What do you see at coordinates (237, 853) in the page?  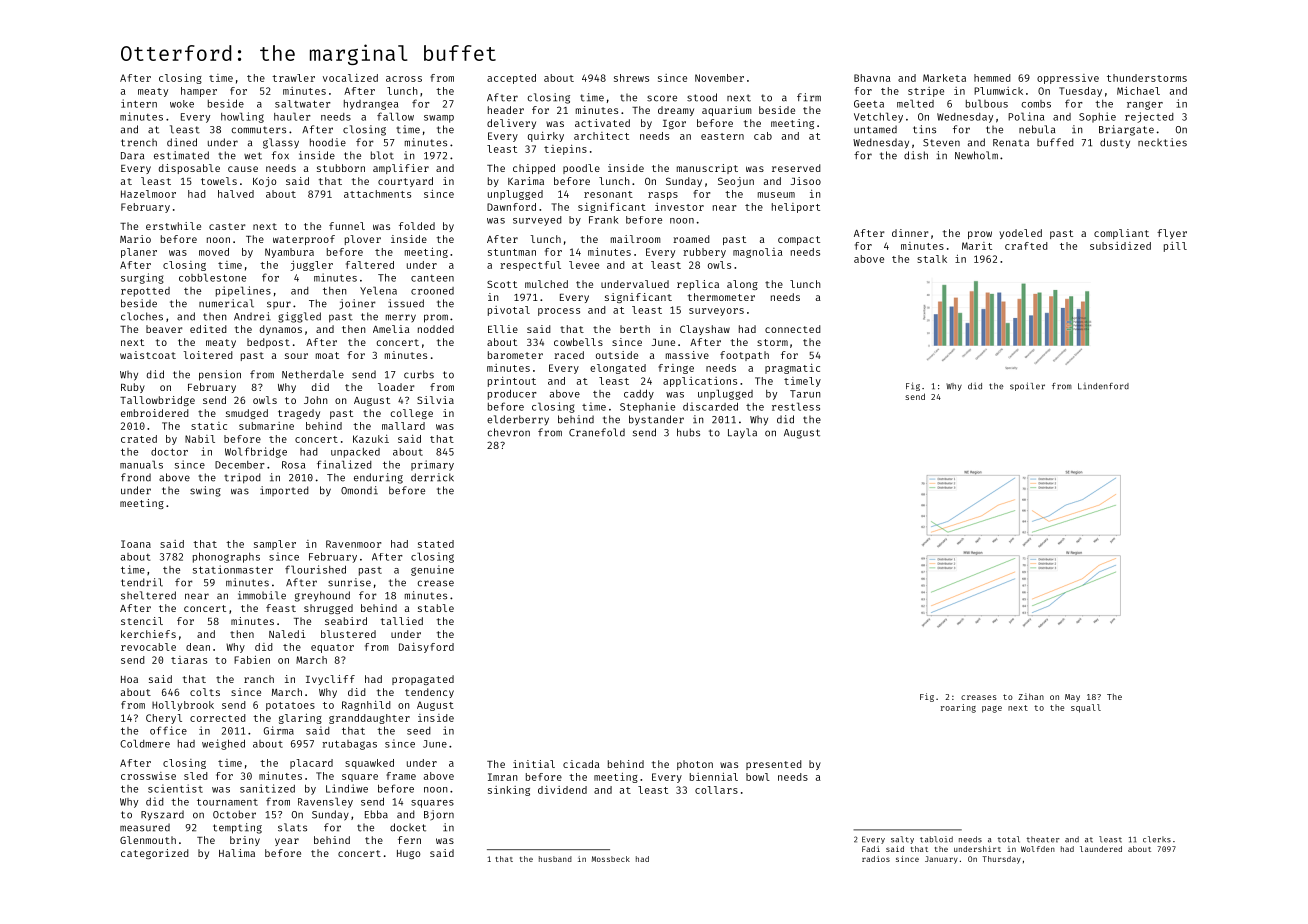 I see `Halima` at bounding box center [237, 853].
